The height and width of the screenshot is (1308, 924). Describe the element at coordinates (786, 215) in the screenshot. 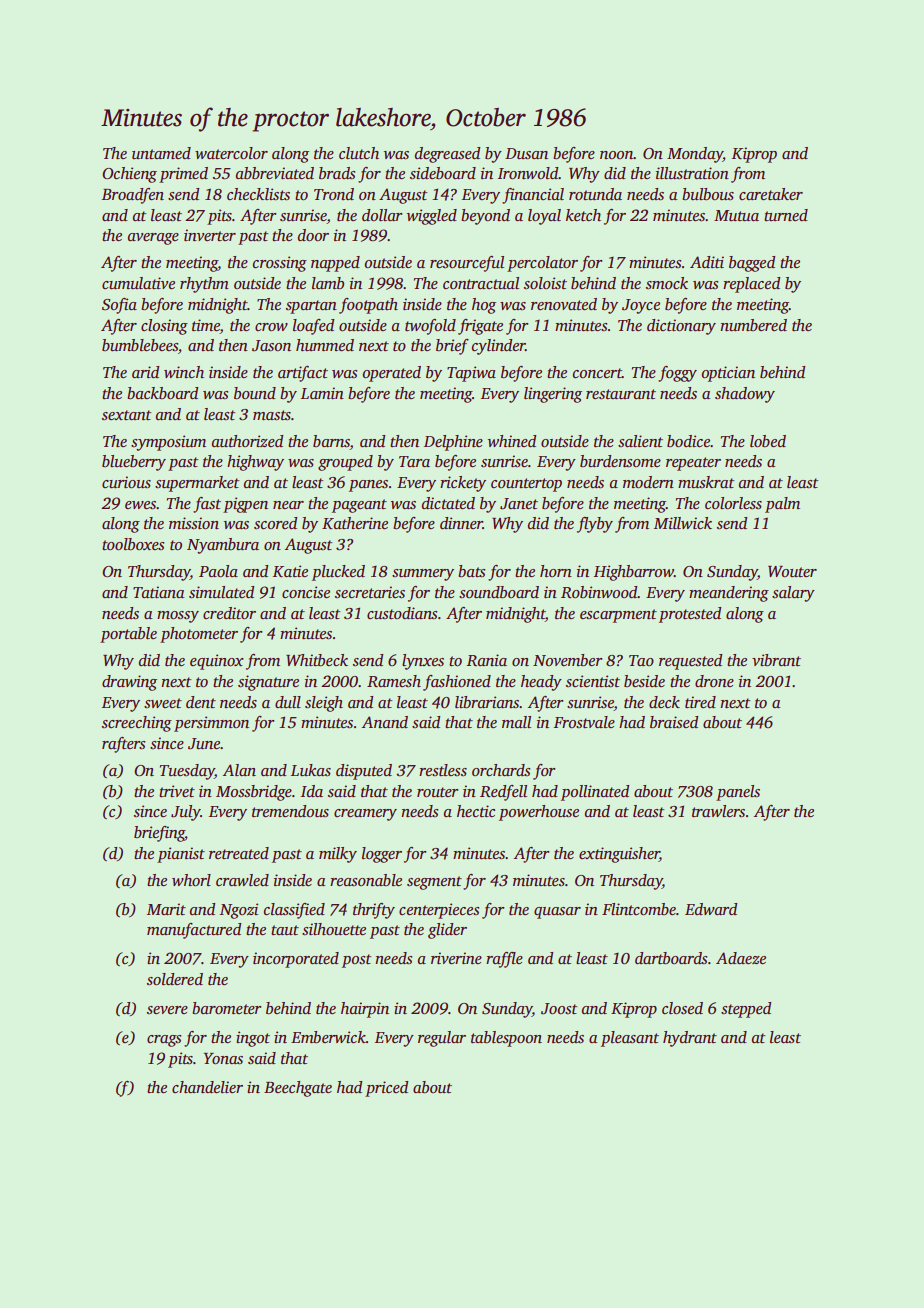

I see `turned` at that location.
